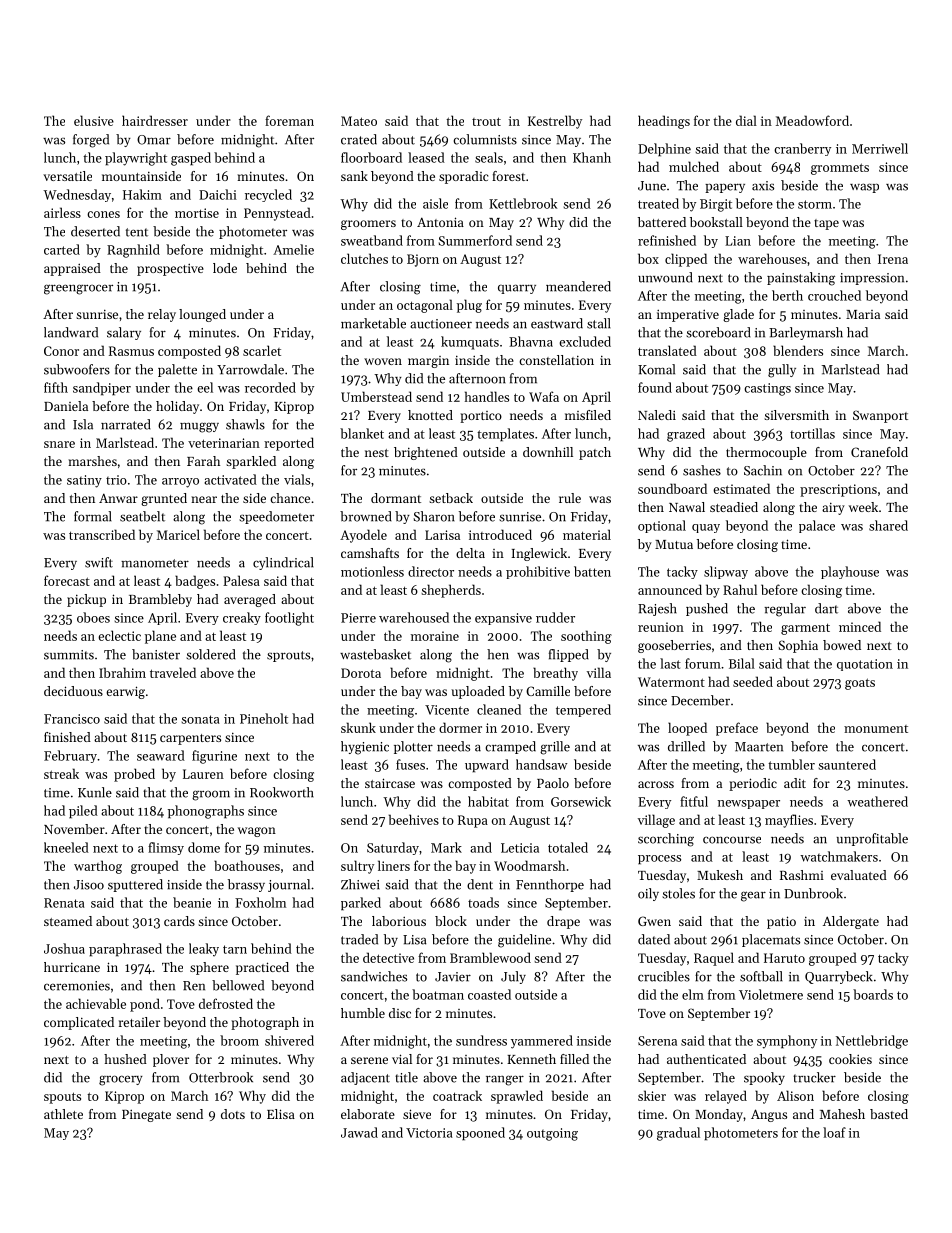 The image size is (952, 1233). Describe the element at coordinates (815, 204) in the page. I see `storm` at that location.
